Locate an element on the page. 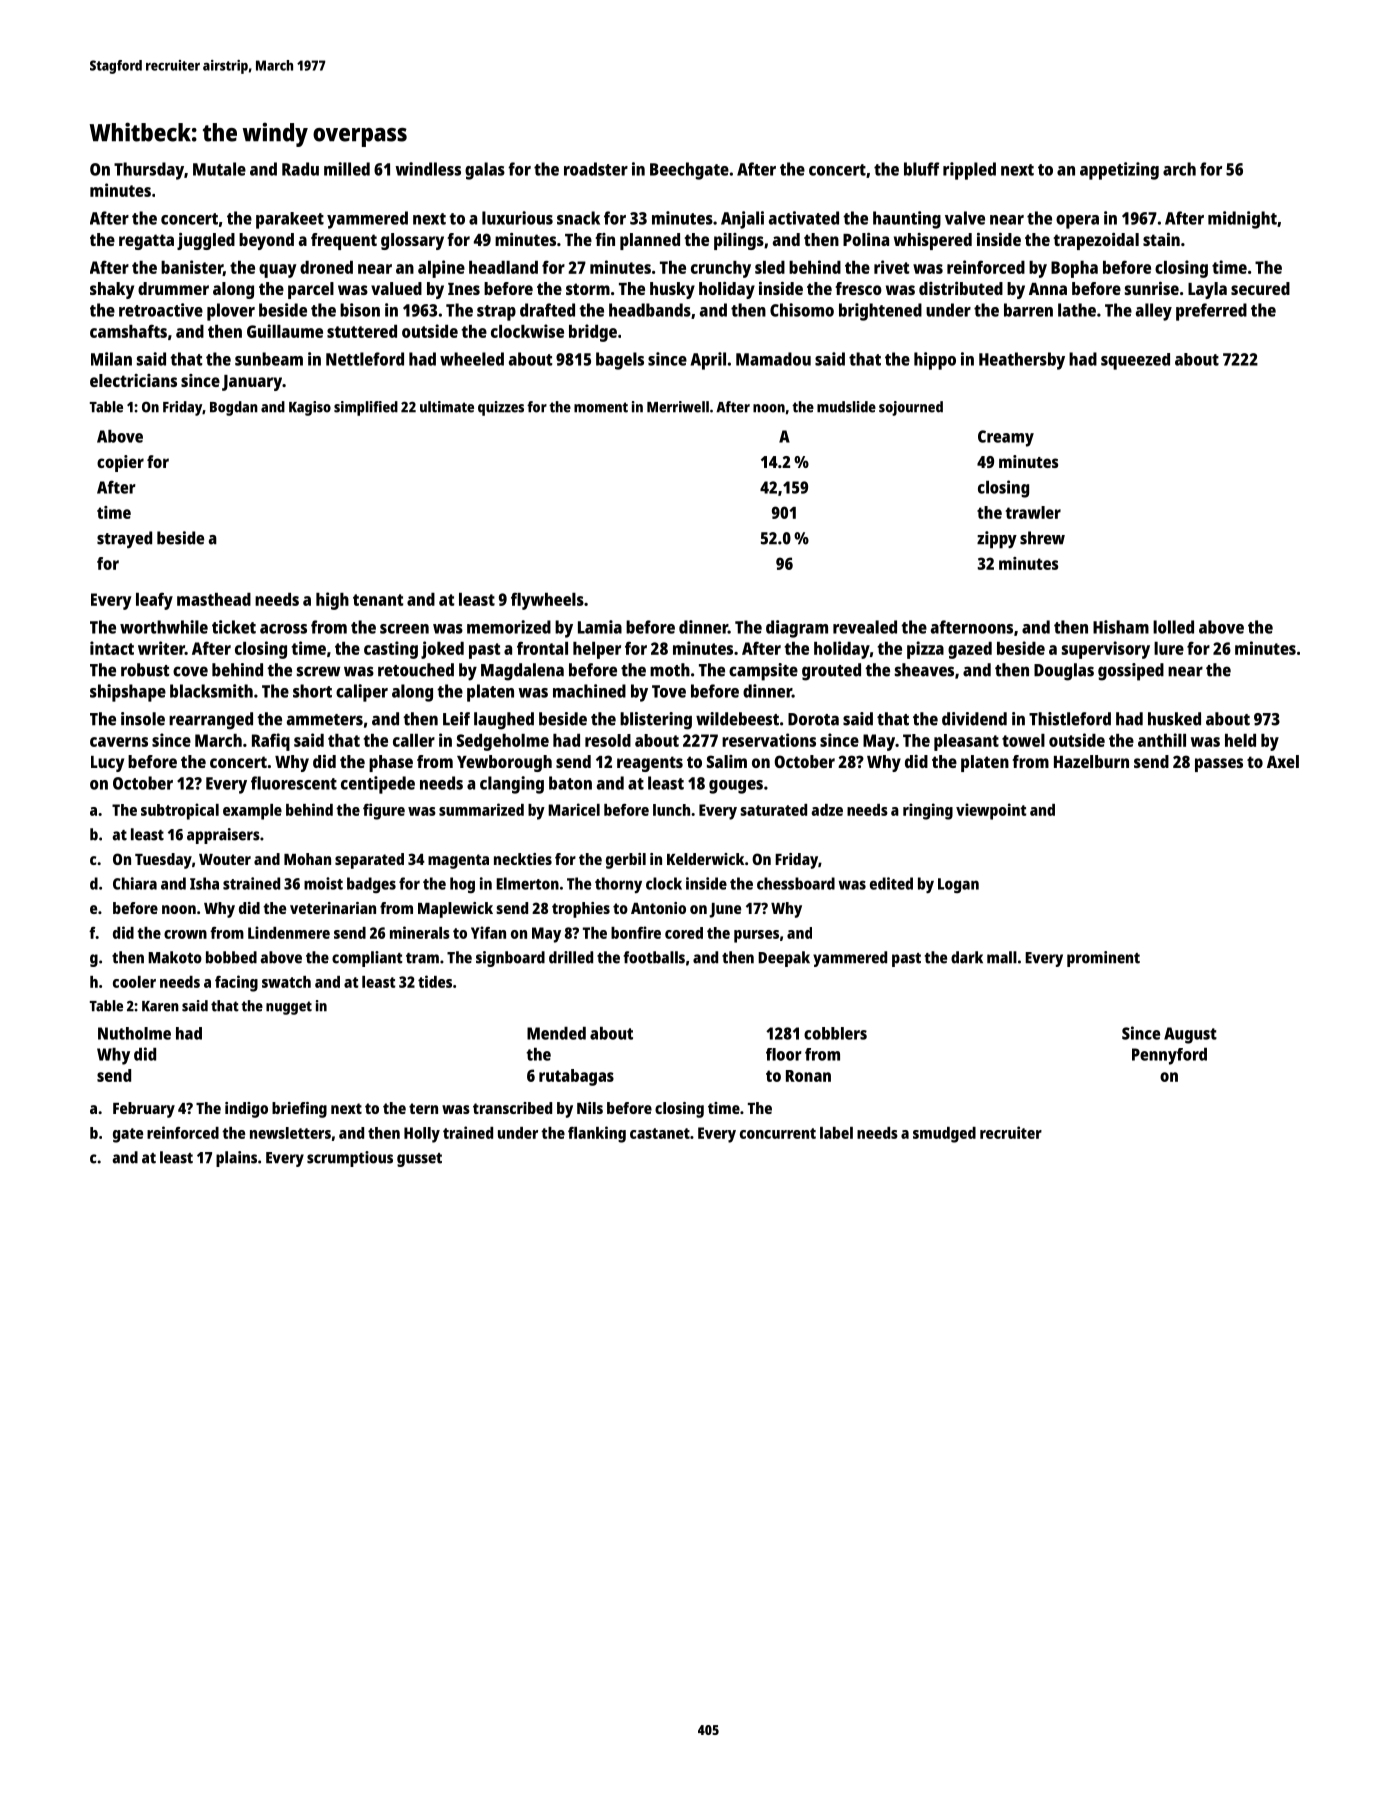 The image size is (1395, 1805). Milan is located at coordinates (111, 359).
